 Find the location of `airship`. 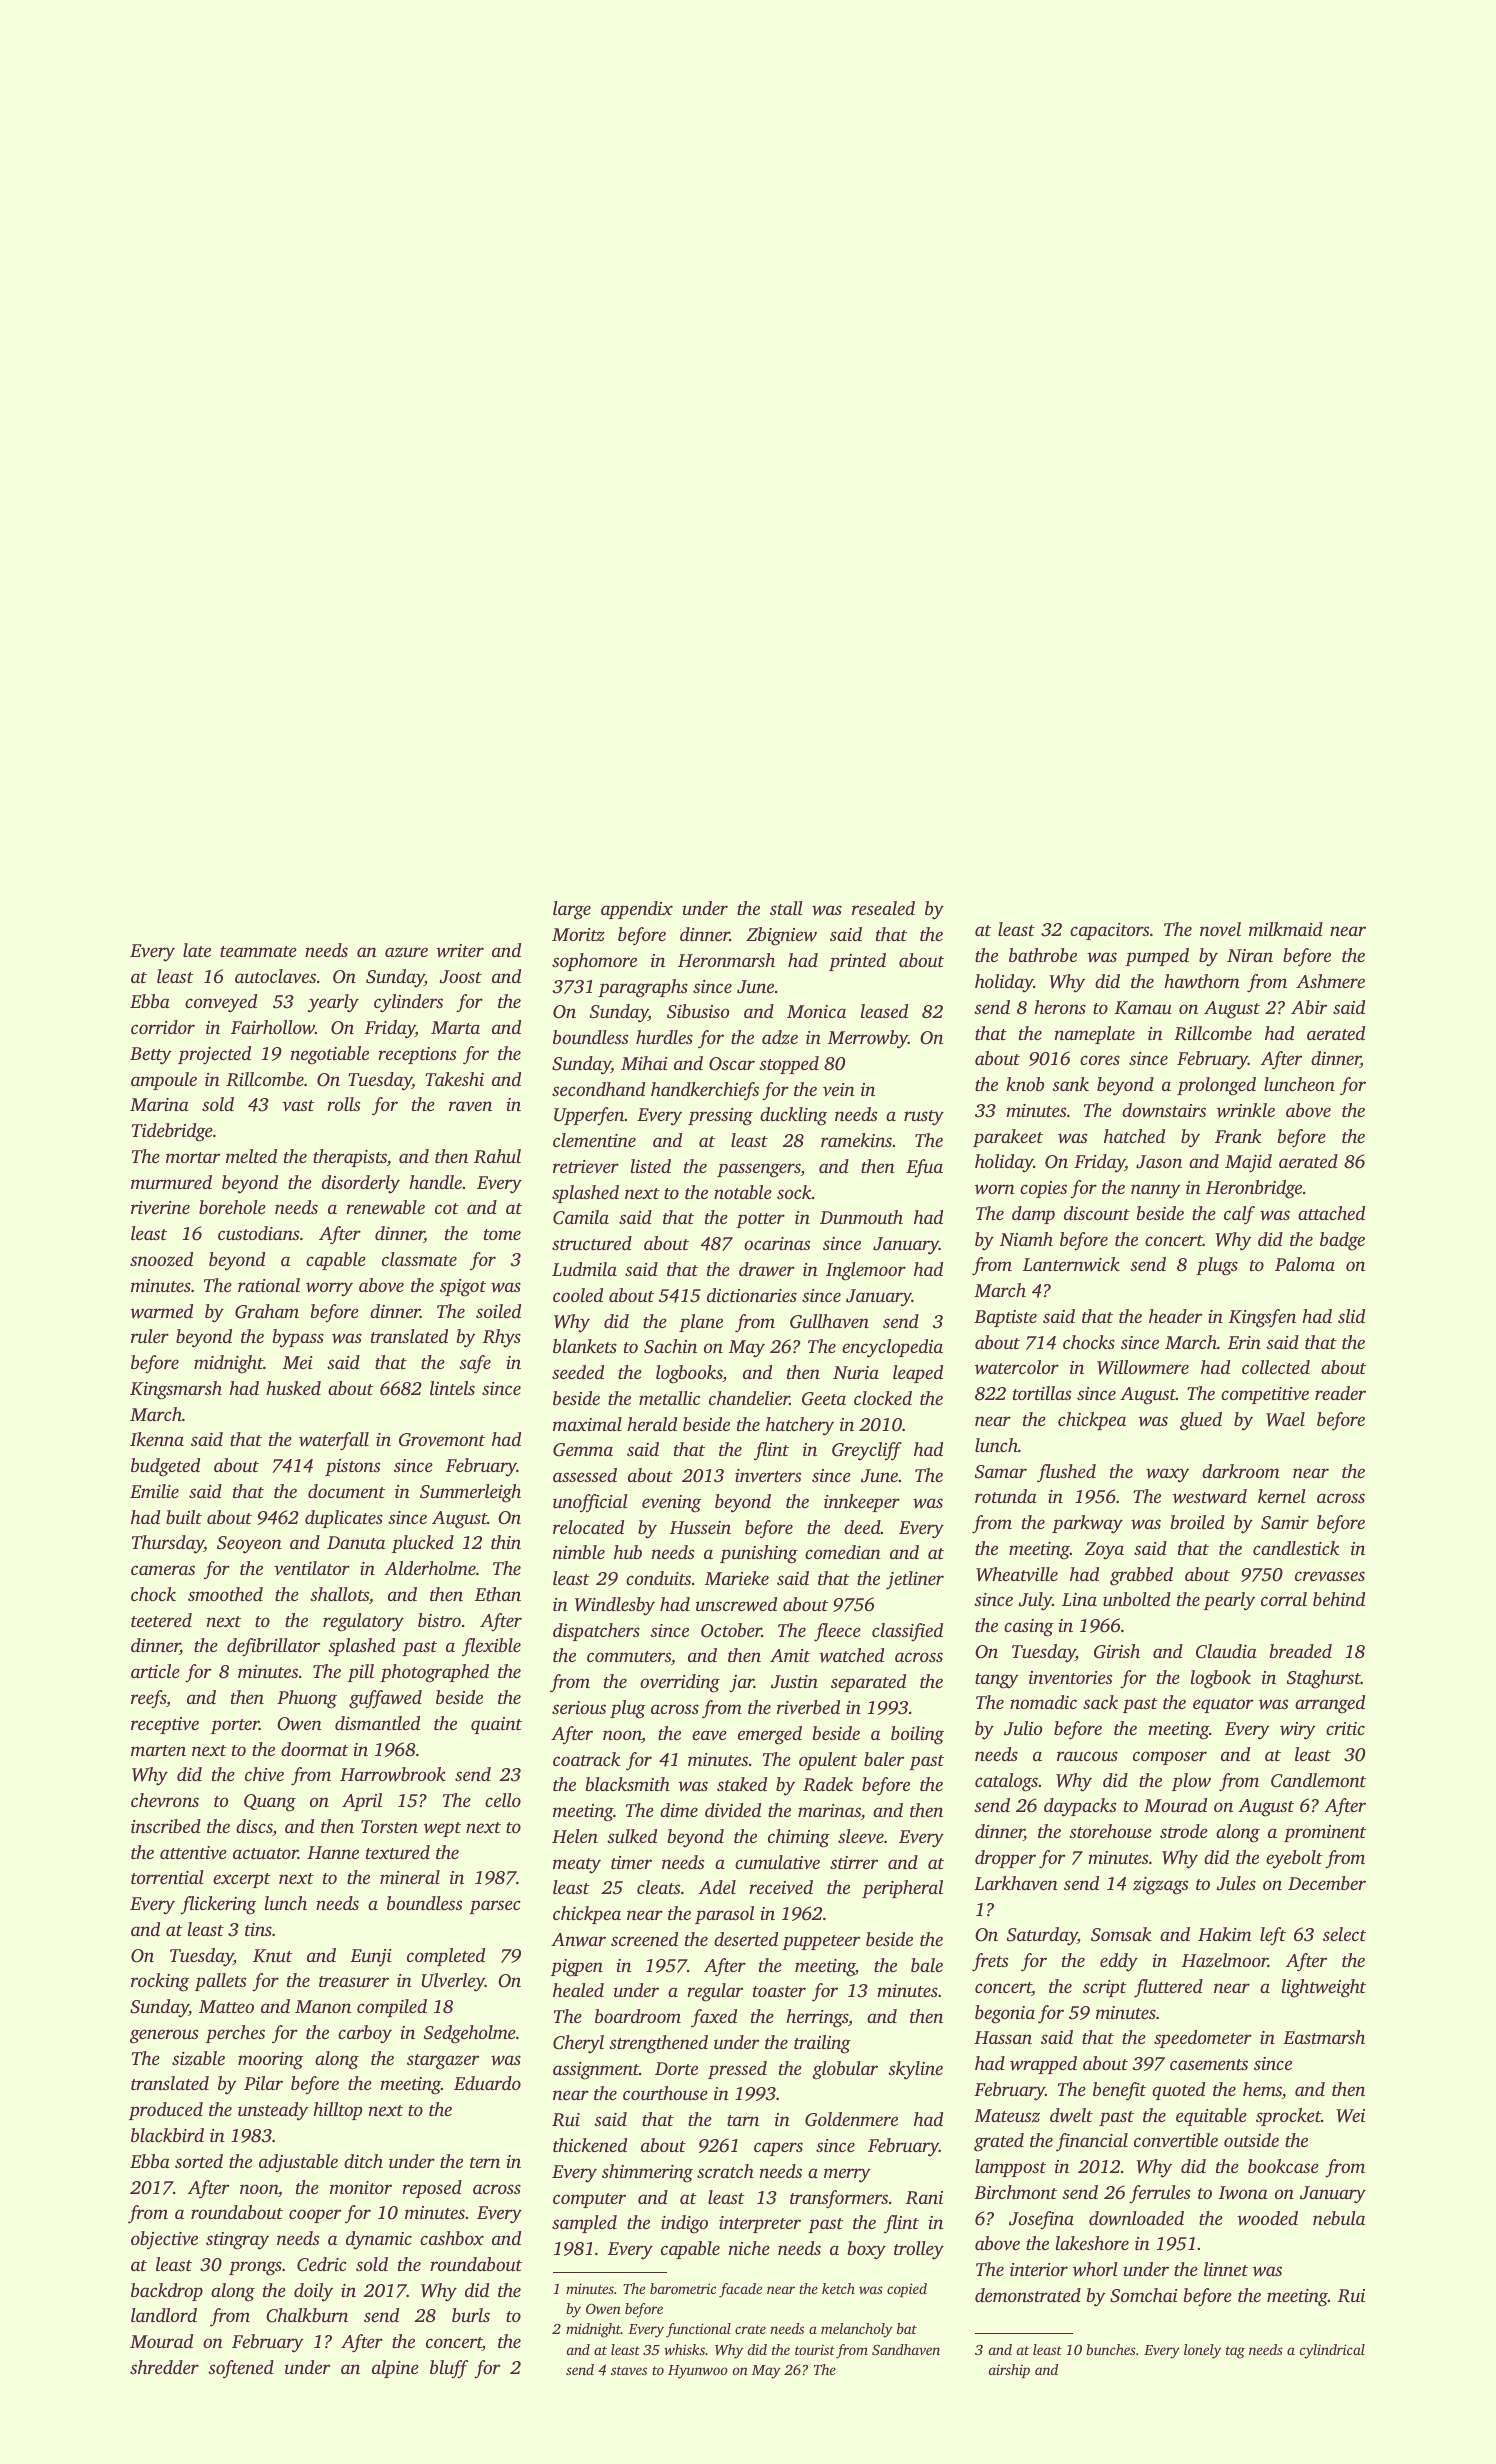

airship is located at coordinates (1009, 2371).
